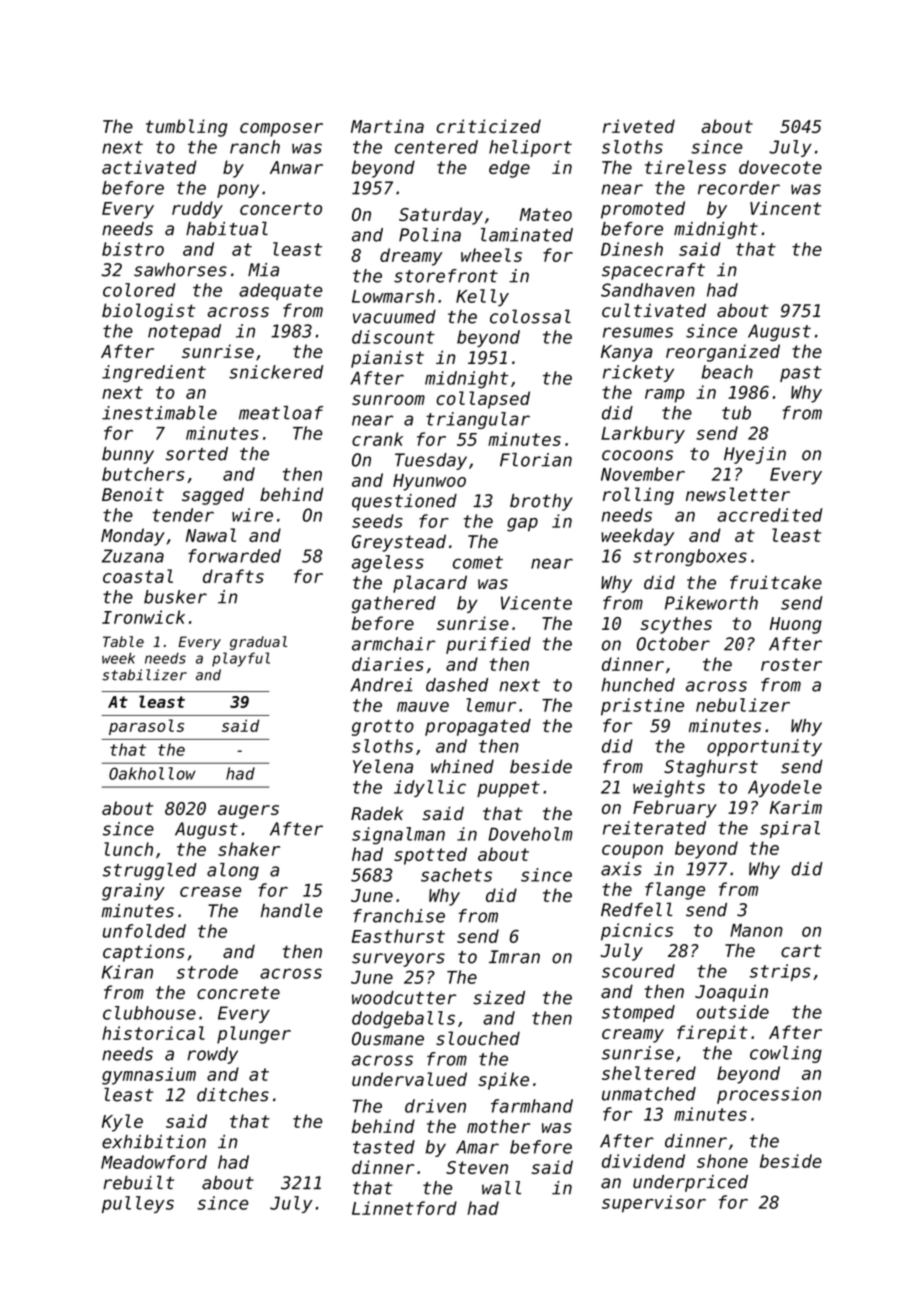 The image size is (924, 1308). What do you see at coordinates (780, 167) in the image?
I see `dovecote` at bounding box center [780, 167].
